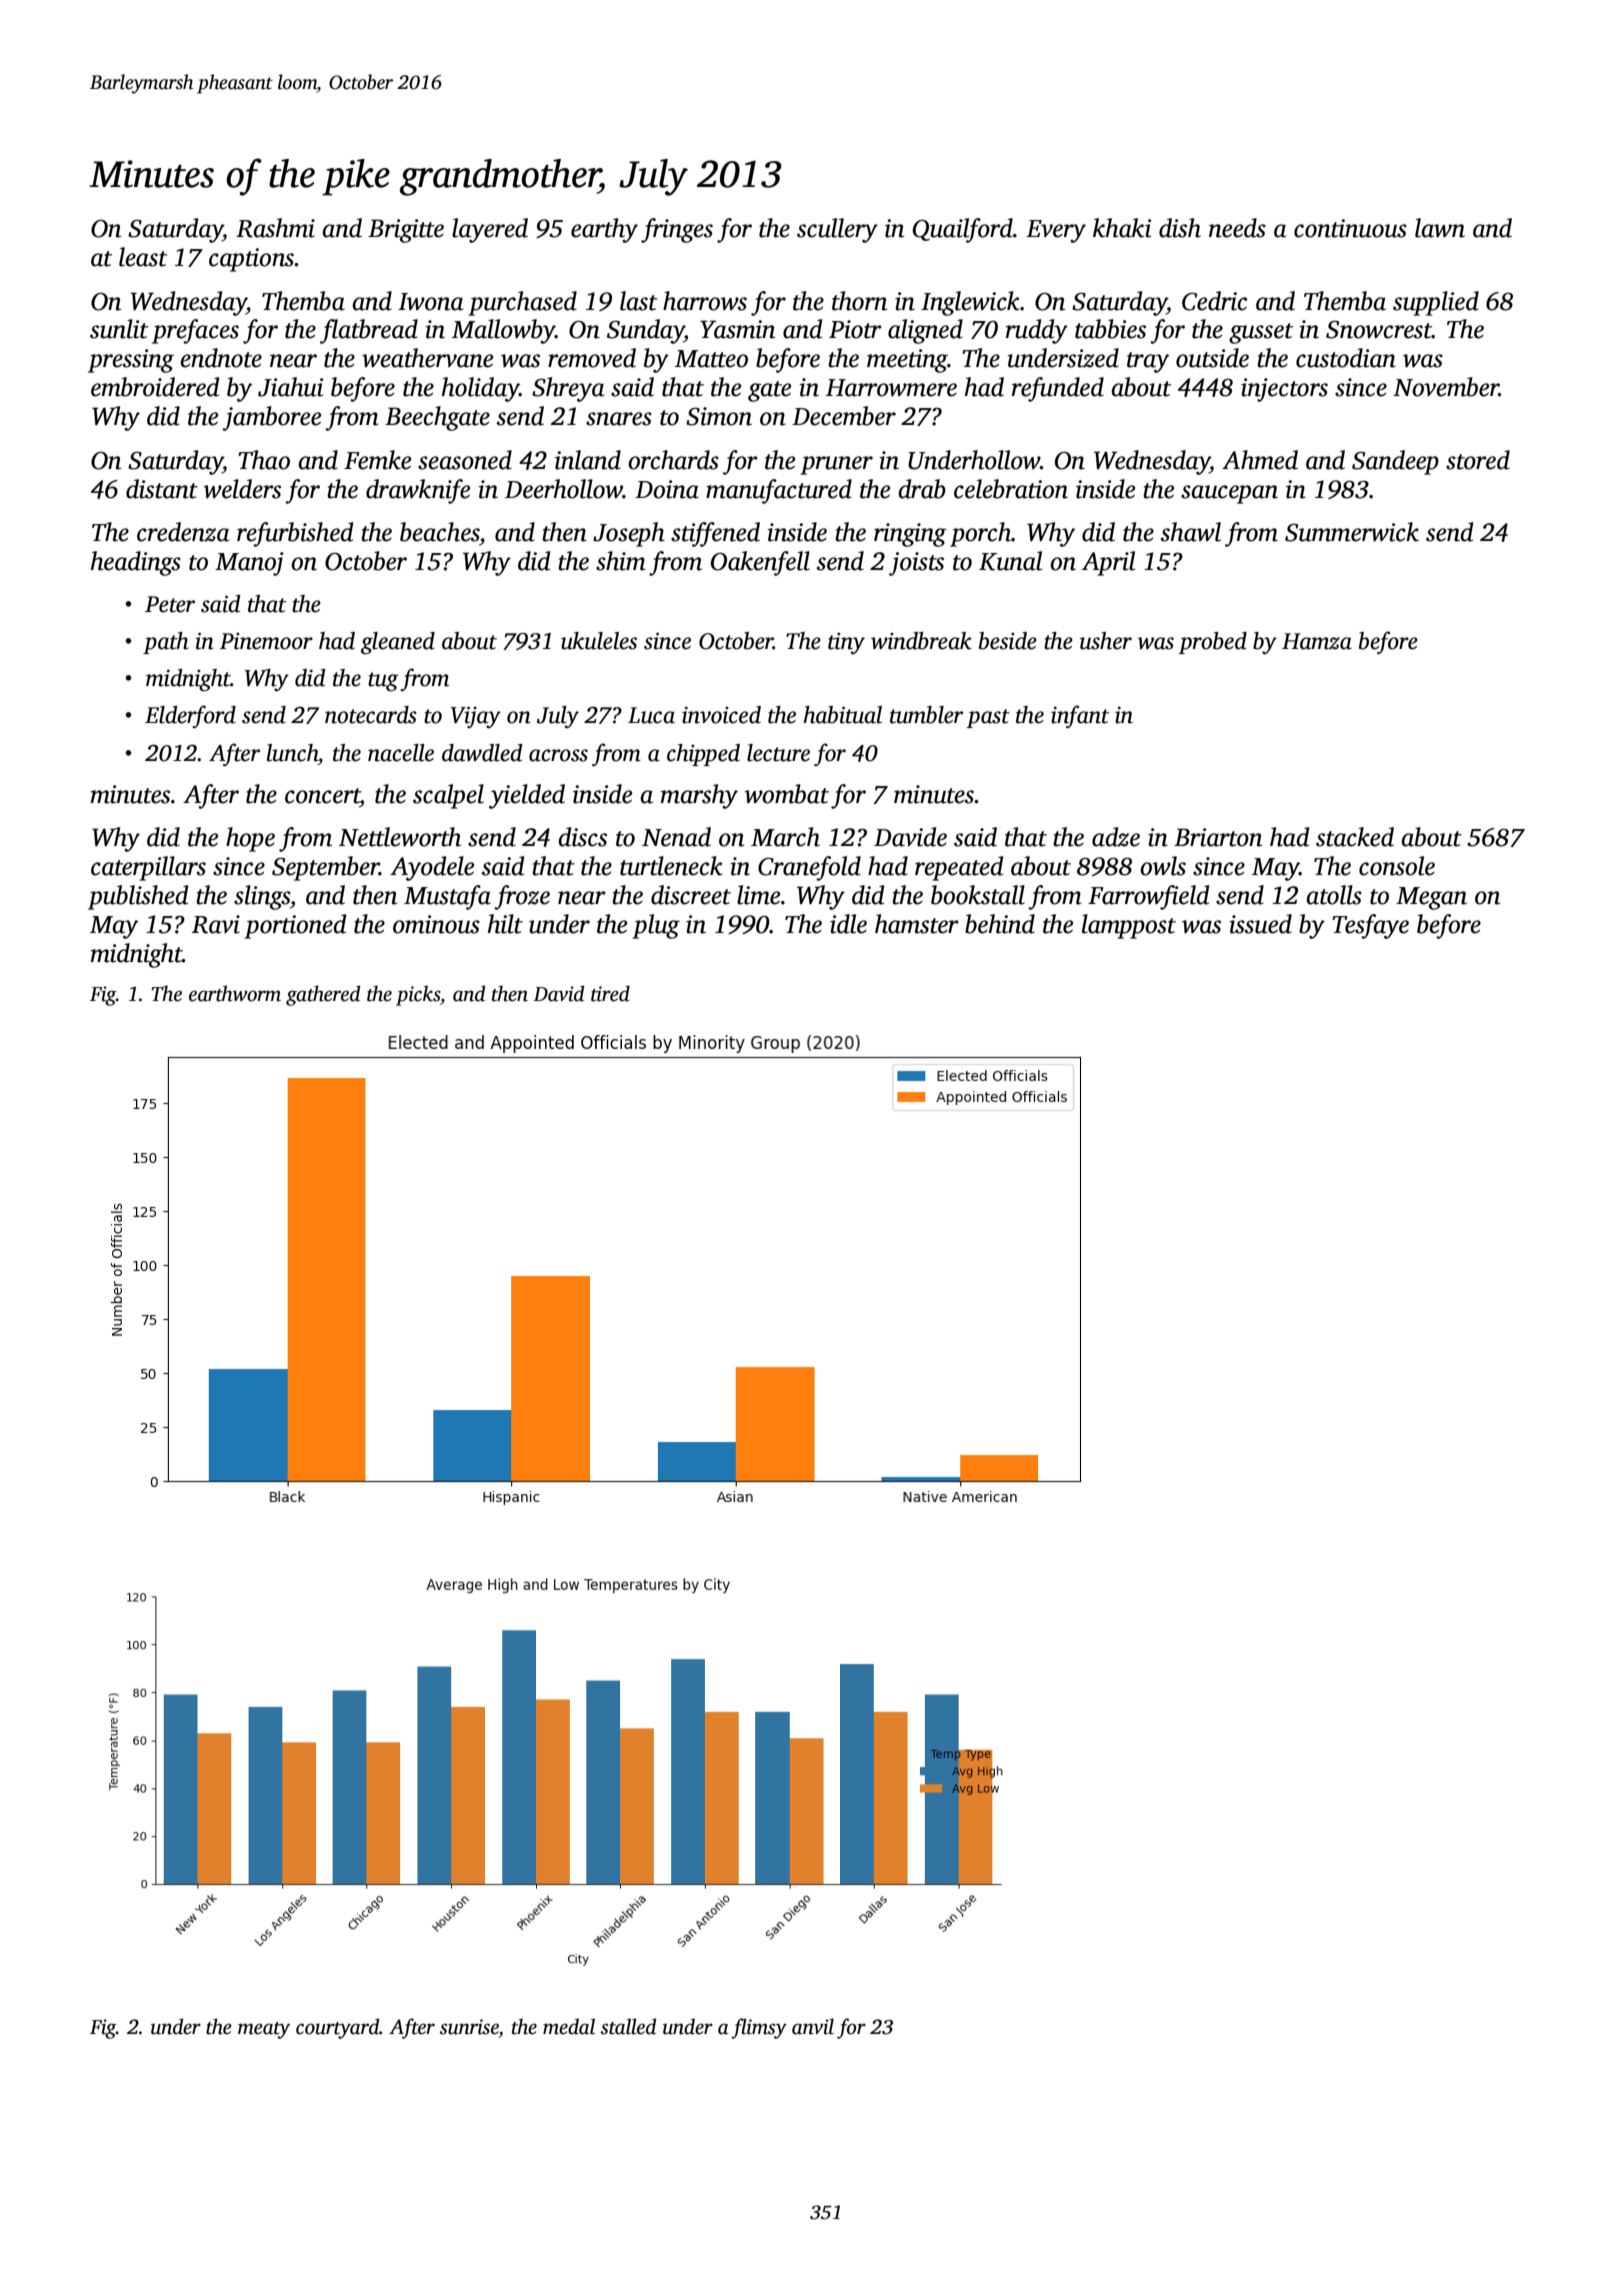 The width and height of the document is (1620, 2292). What do you see at coordinates (705, 301) in the document?
I see `harrows` at bounding box center [705, 301].
